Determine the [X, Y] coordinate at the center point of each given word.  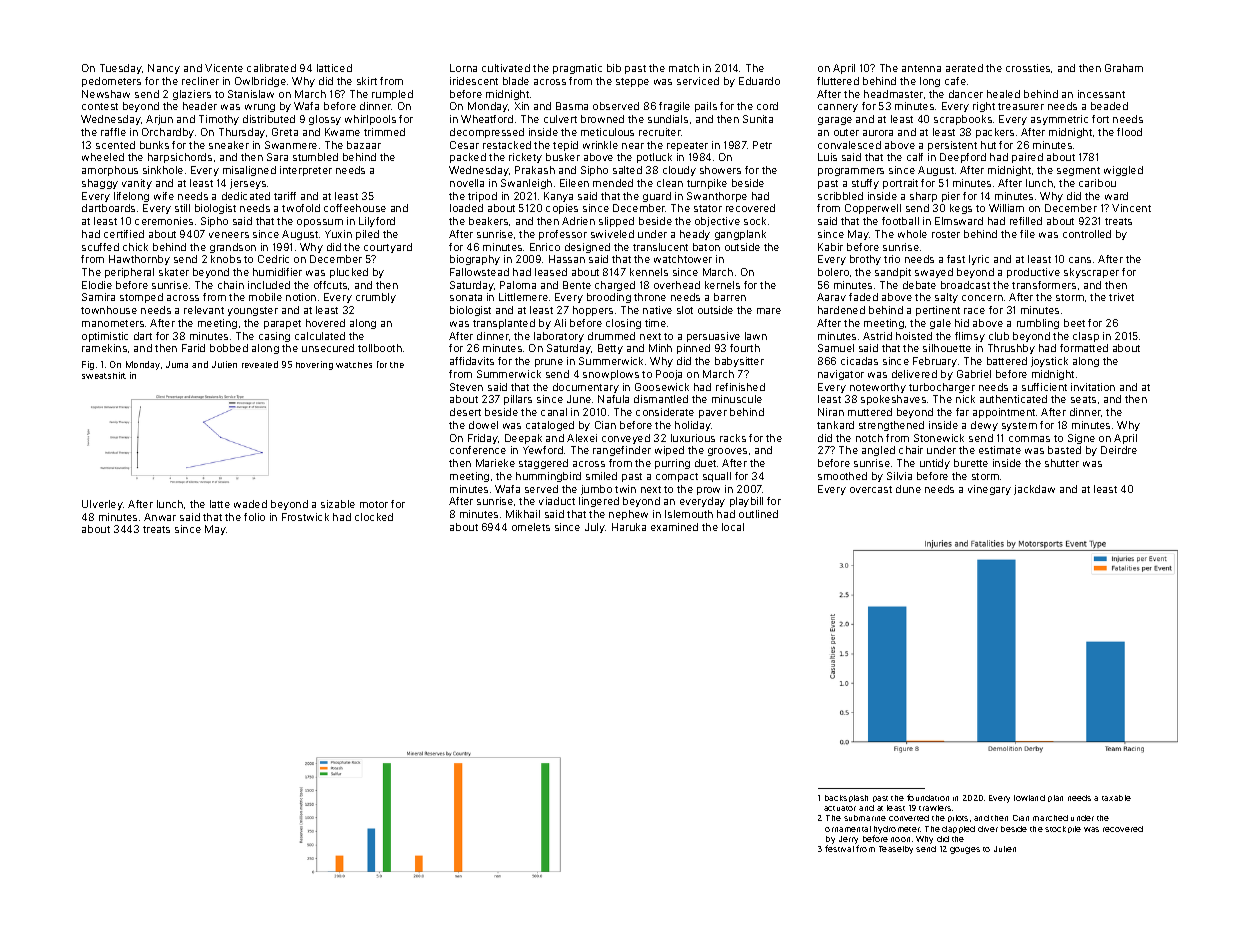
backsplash [846, 798]
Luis [827, 157]
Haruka [629, 527]
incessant [1101, 94]
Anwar [160, 517]
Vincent [1131, 208]
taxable [1116, 798]
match [684, 68]
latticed [334, 68]
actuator [840, 808]
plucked [349, 273]
